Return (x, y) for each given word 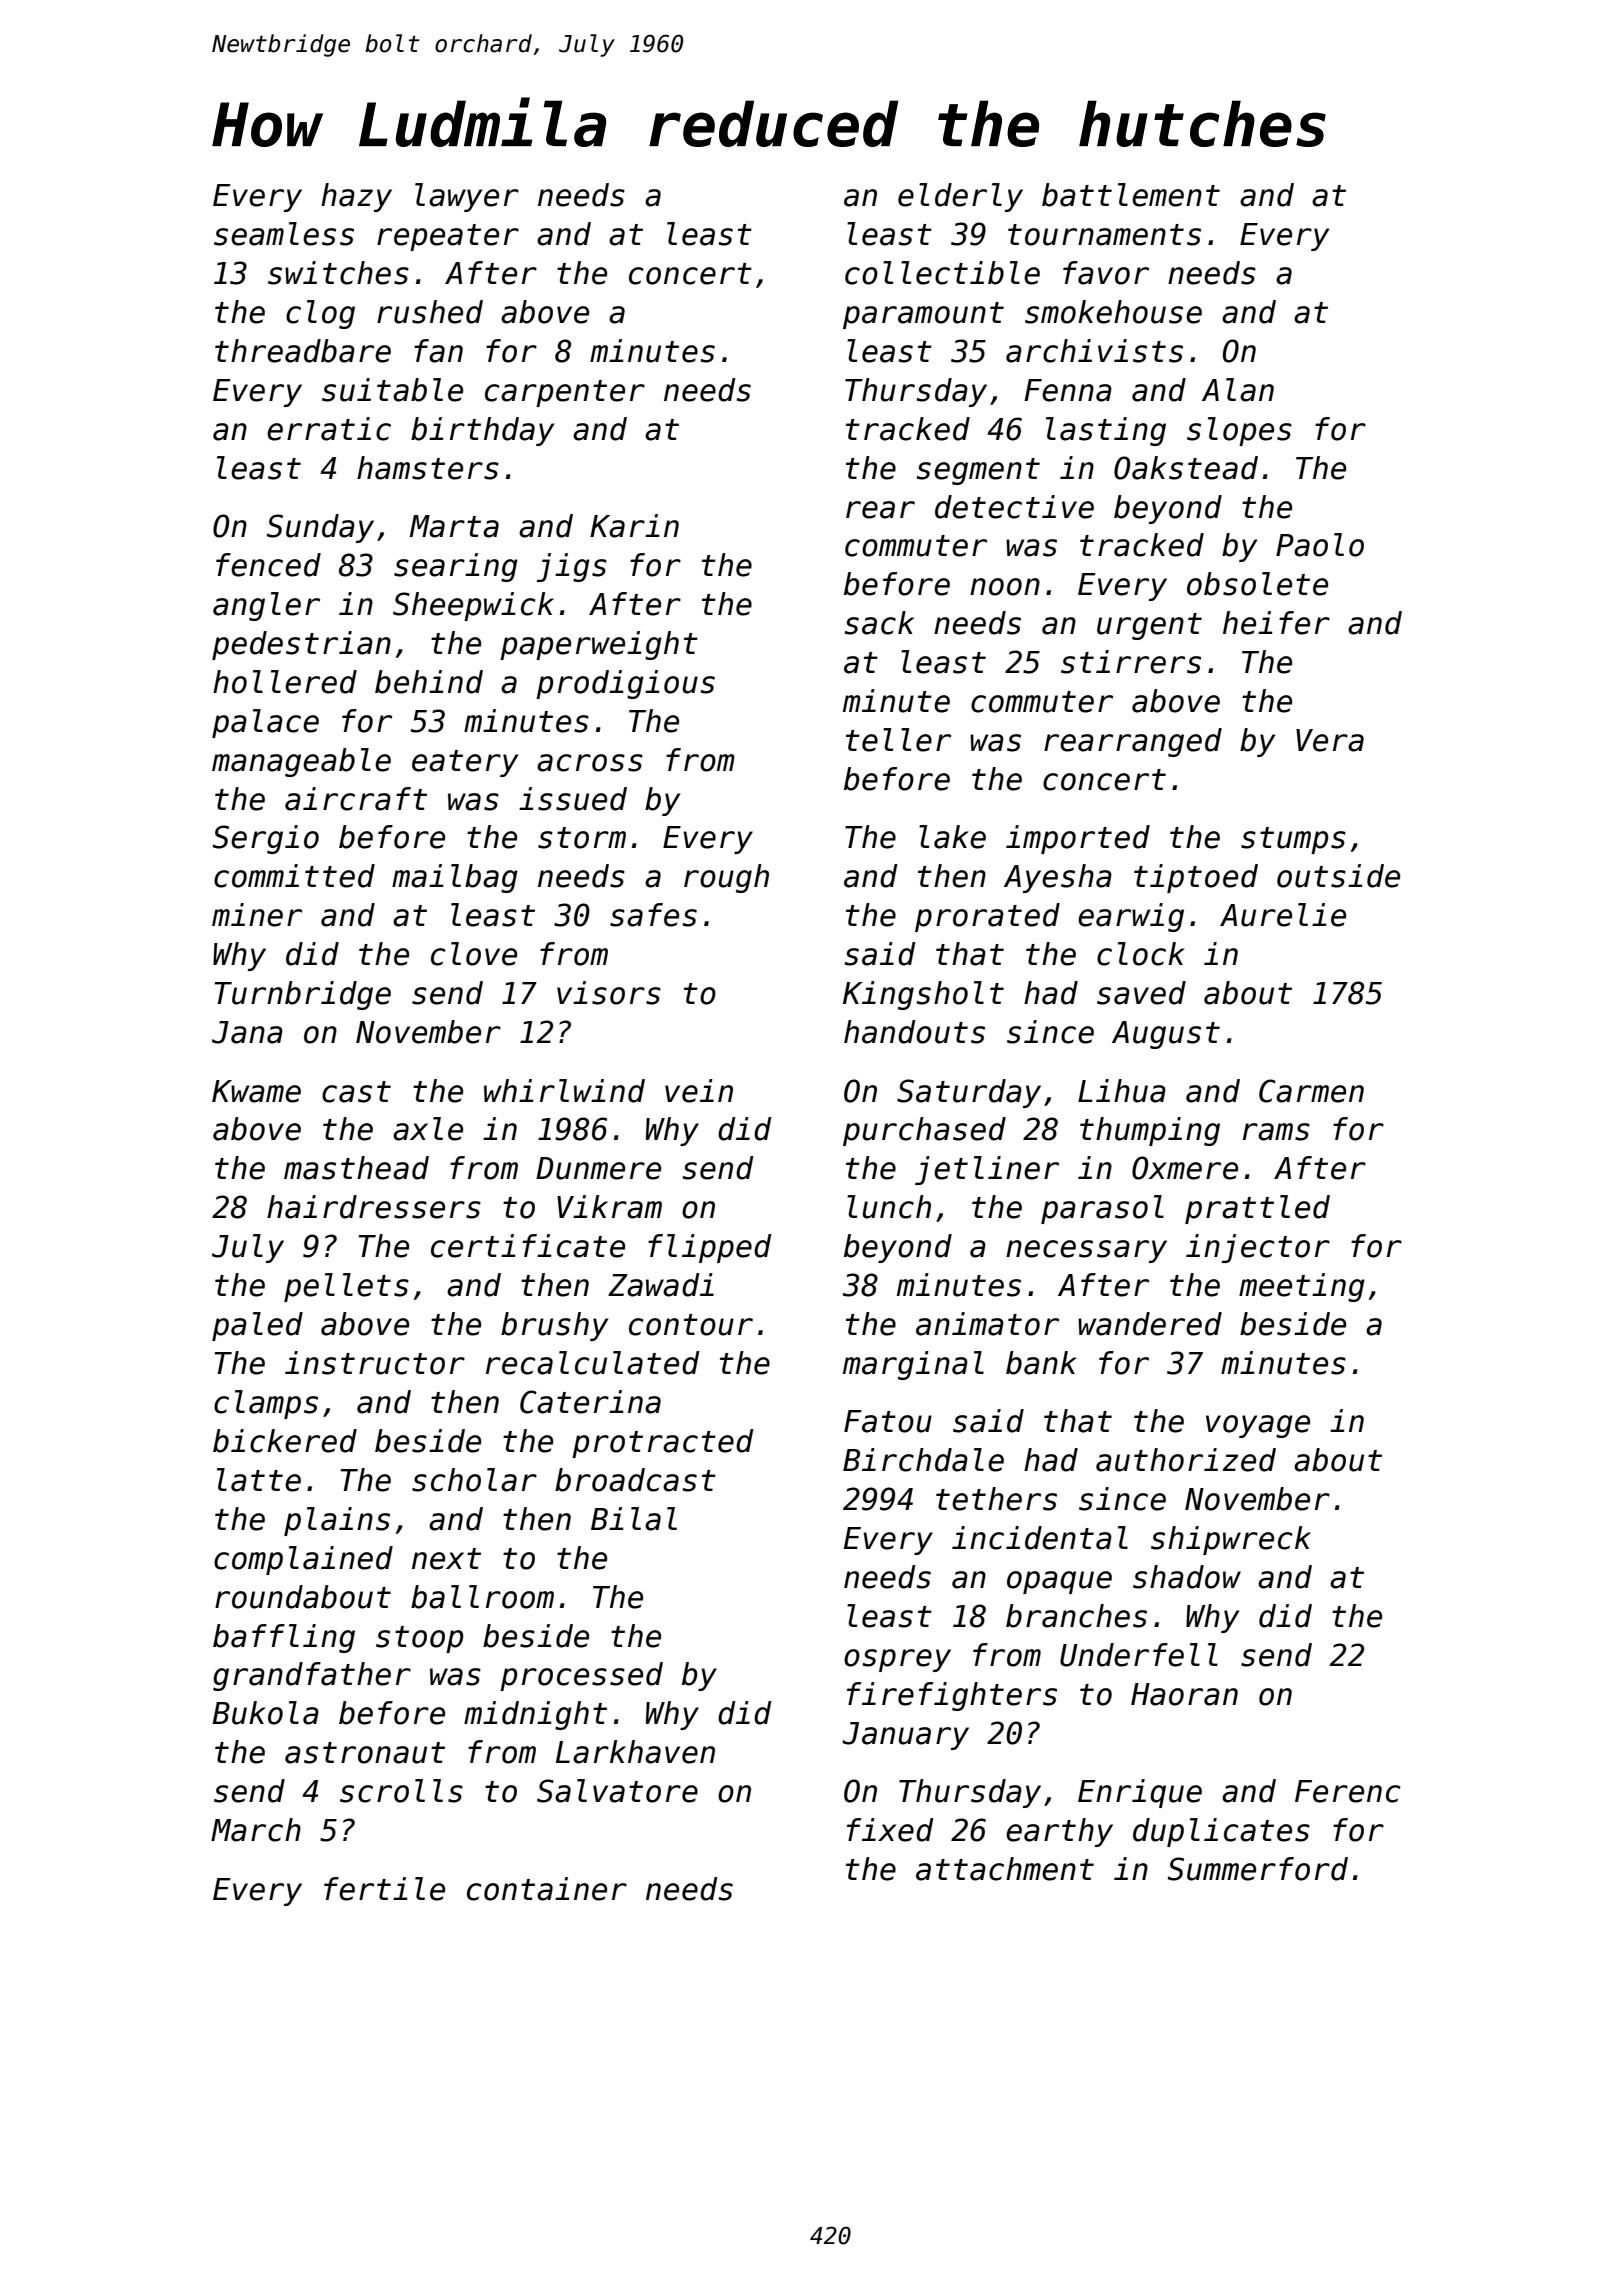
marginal (913, 1365)
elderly (960, 197)
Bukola (265, 1713)
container (547, 1889)
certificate (528, 1246)
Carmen (1311, 1091)
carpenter (565, 393)
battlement (1131, 195)
